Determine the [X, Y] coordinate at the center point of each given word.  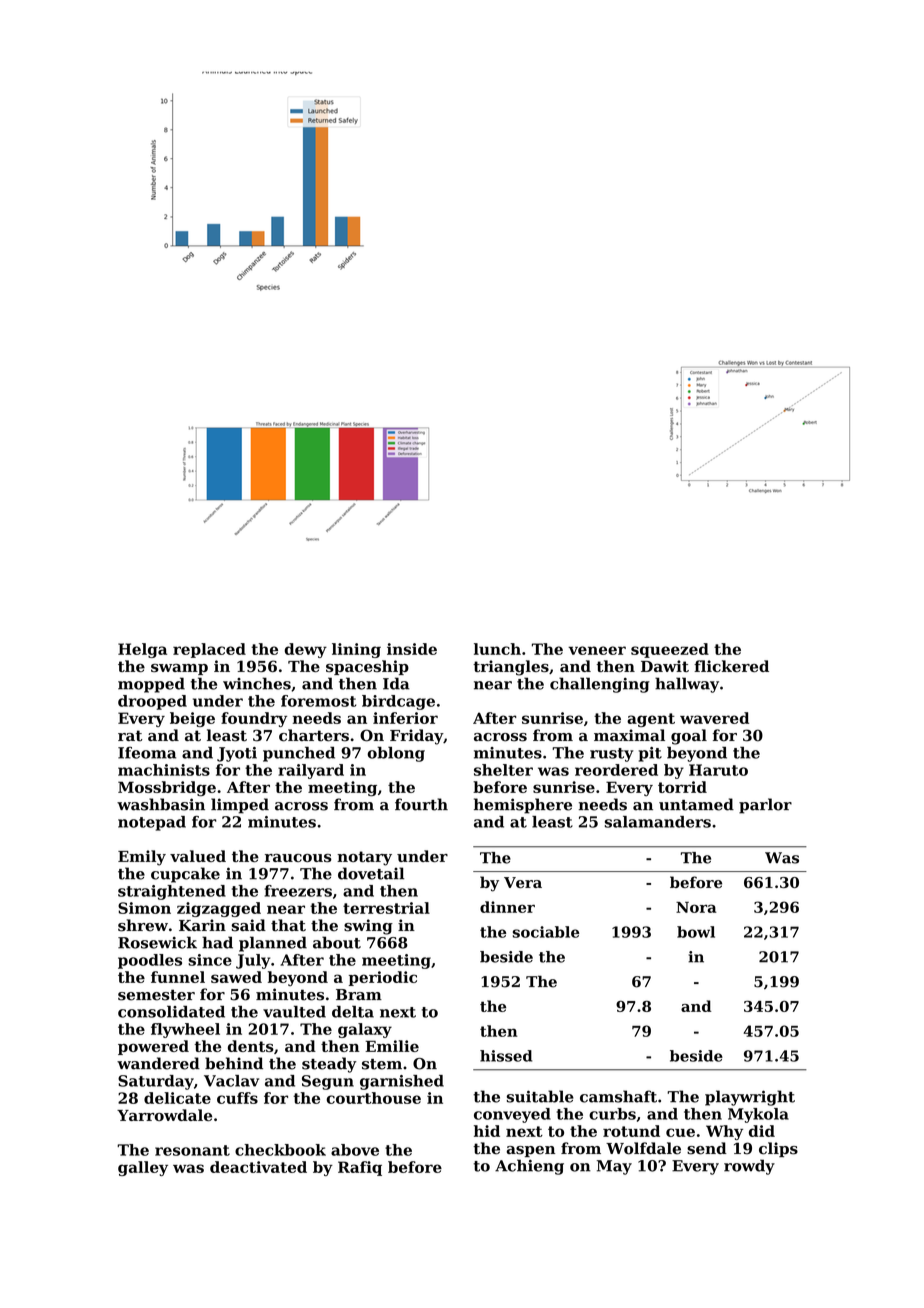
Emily [142, 858]
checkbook [280, 1150]
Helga [142, 650]
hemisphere [523, 806]
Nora [696, 907]
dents [251, 1046]
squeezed [670, 650]
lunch [497, 649]
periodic [383, 978]
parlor [765, 806]
